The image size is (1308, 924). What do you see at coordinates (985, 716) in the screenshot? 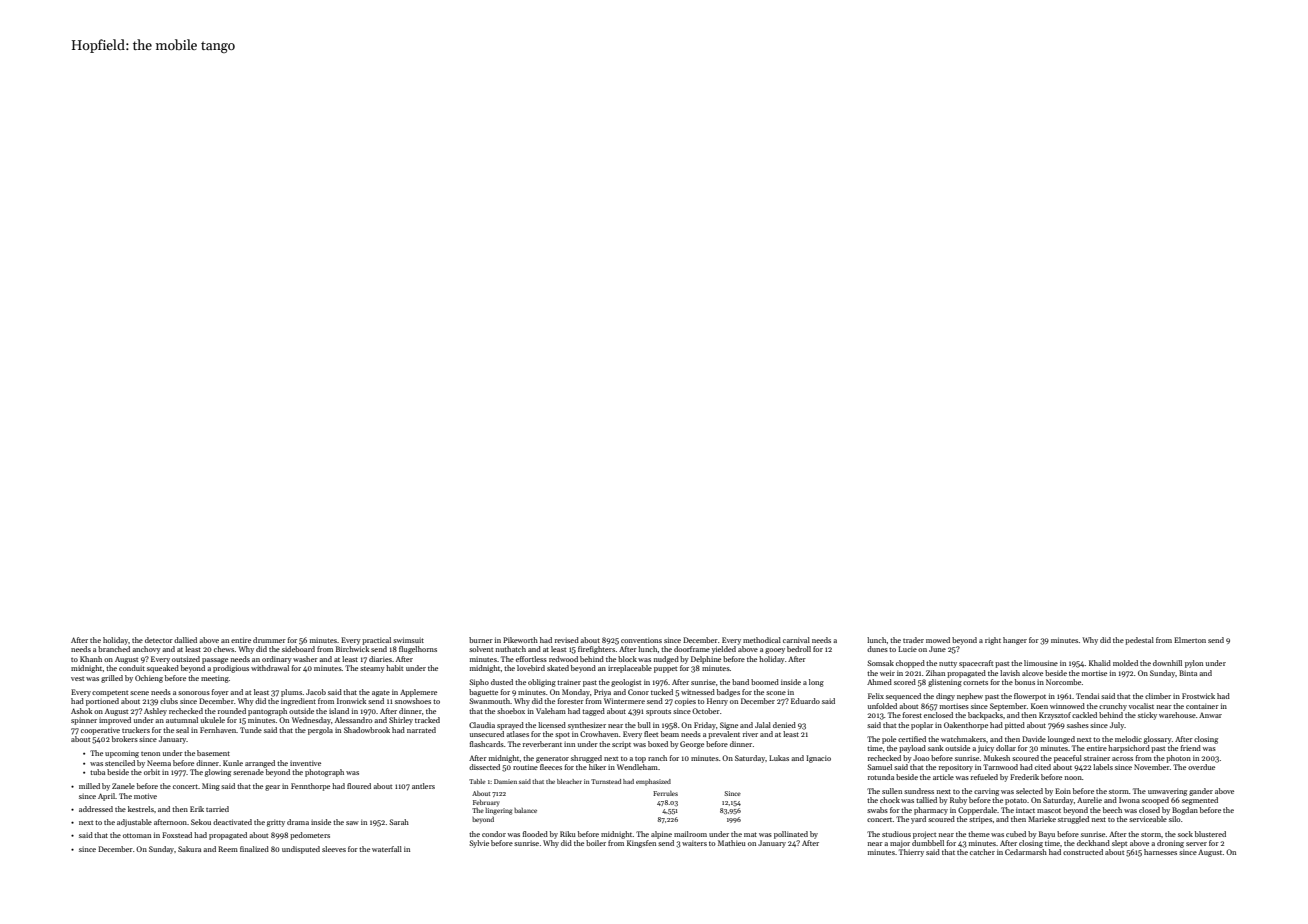
I see `backpacks` at bounding box center [985, 716].
